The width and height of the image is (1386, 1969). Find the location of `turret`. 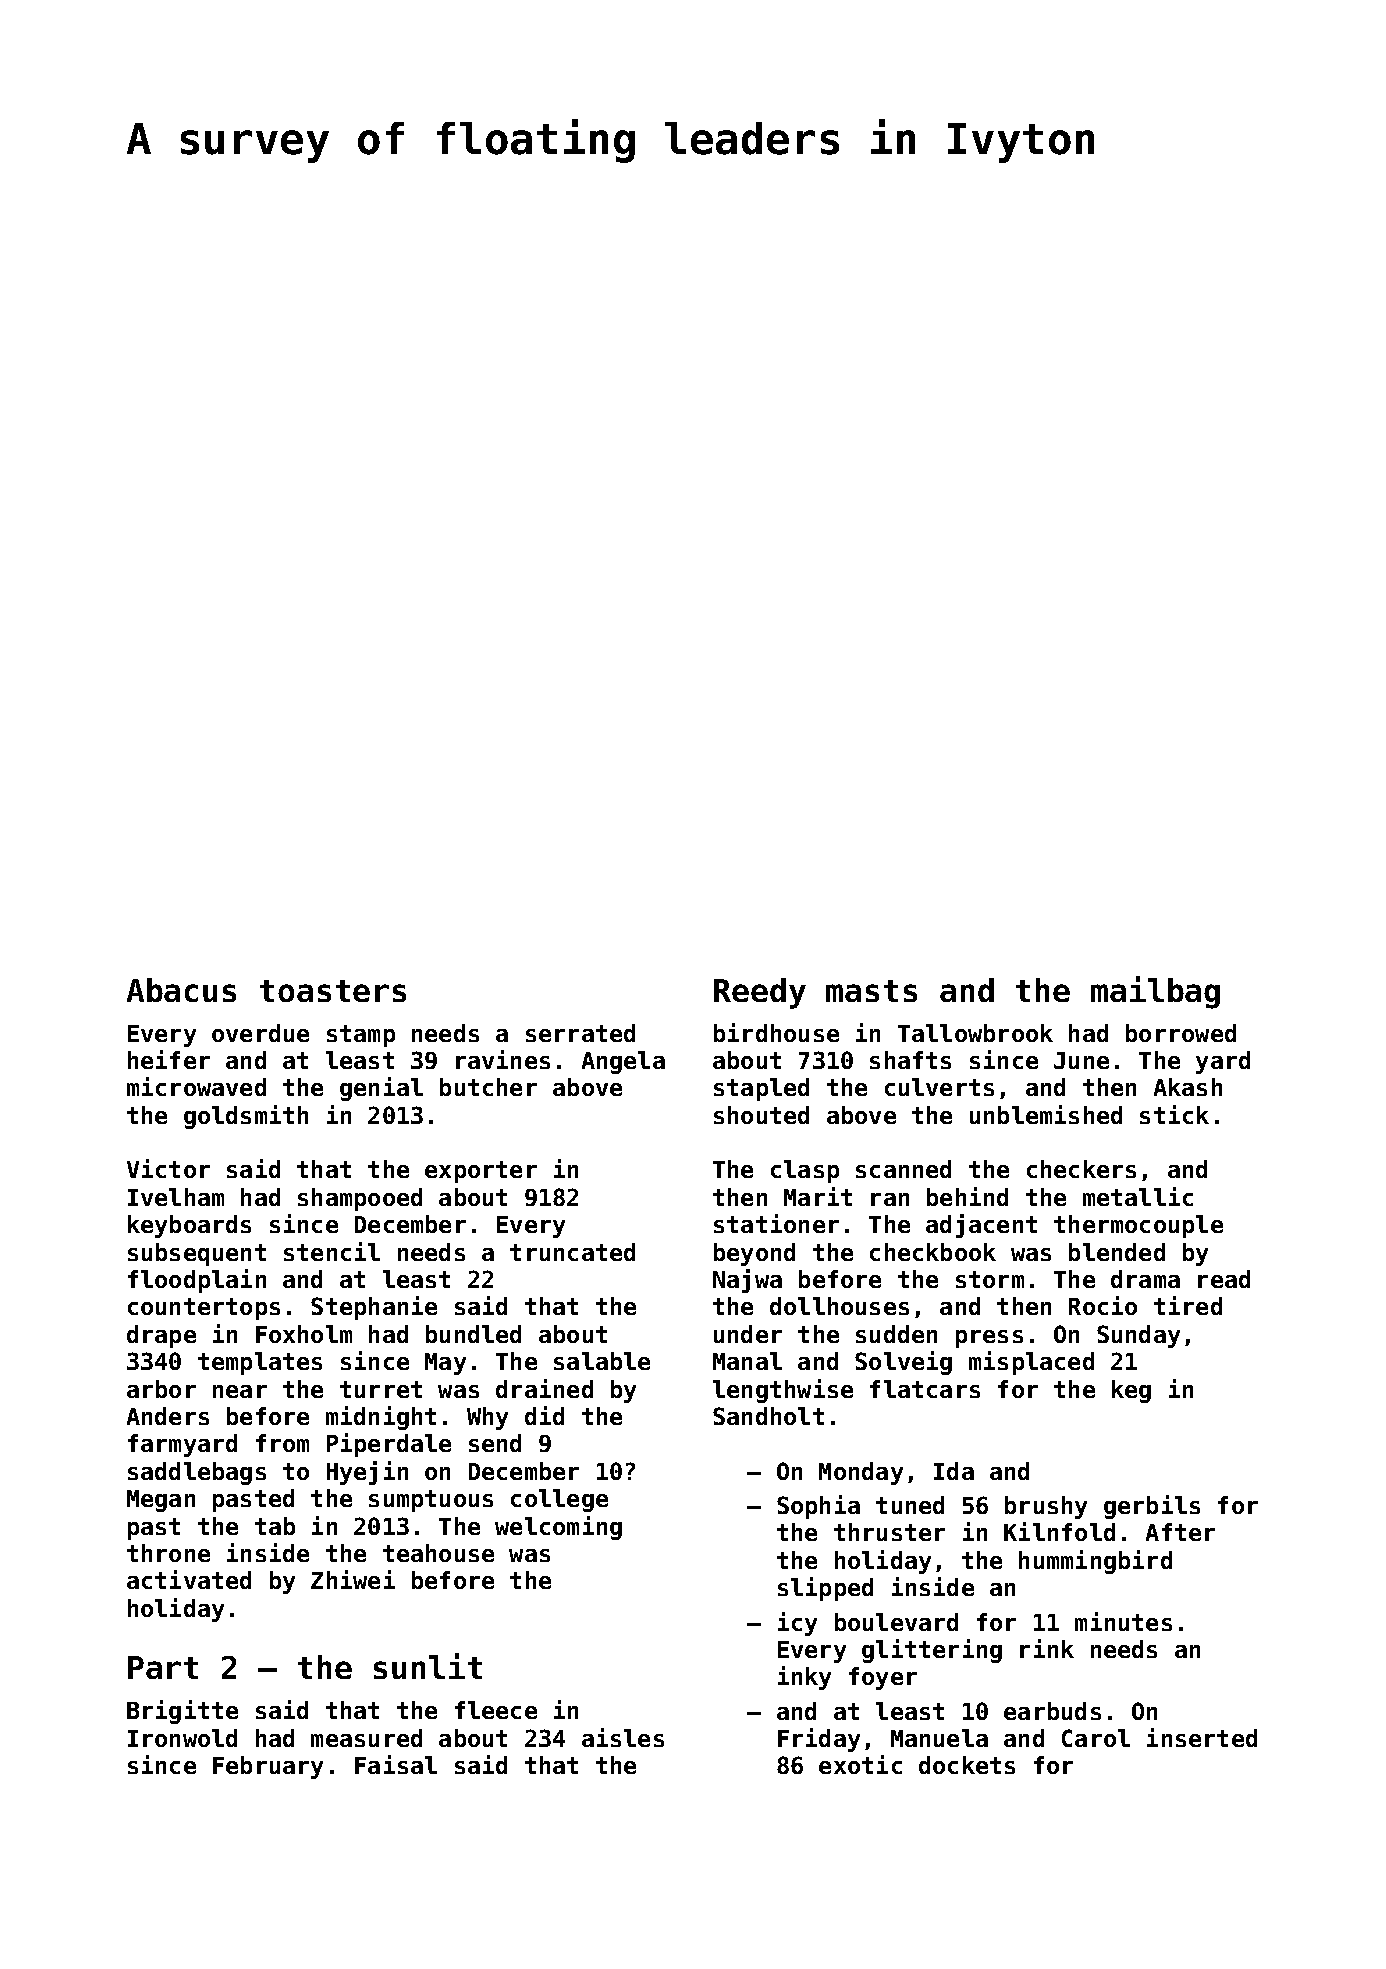

turret is located at coordinates (381, 1389).
